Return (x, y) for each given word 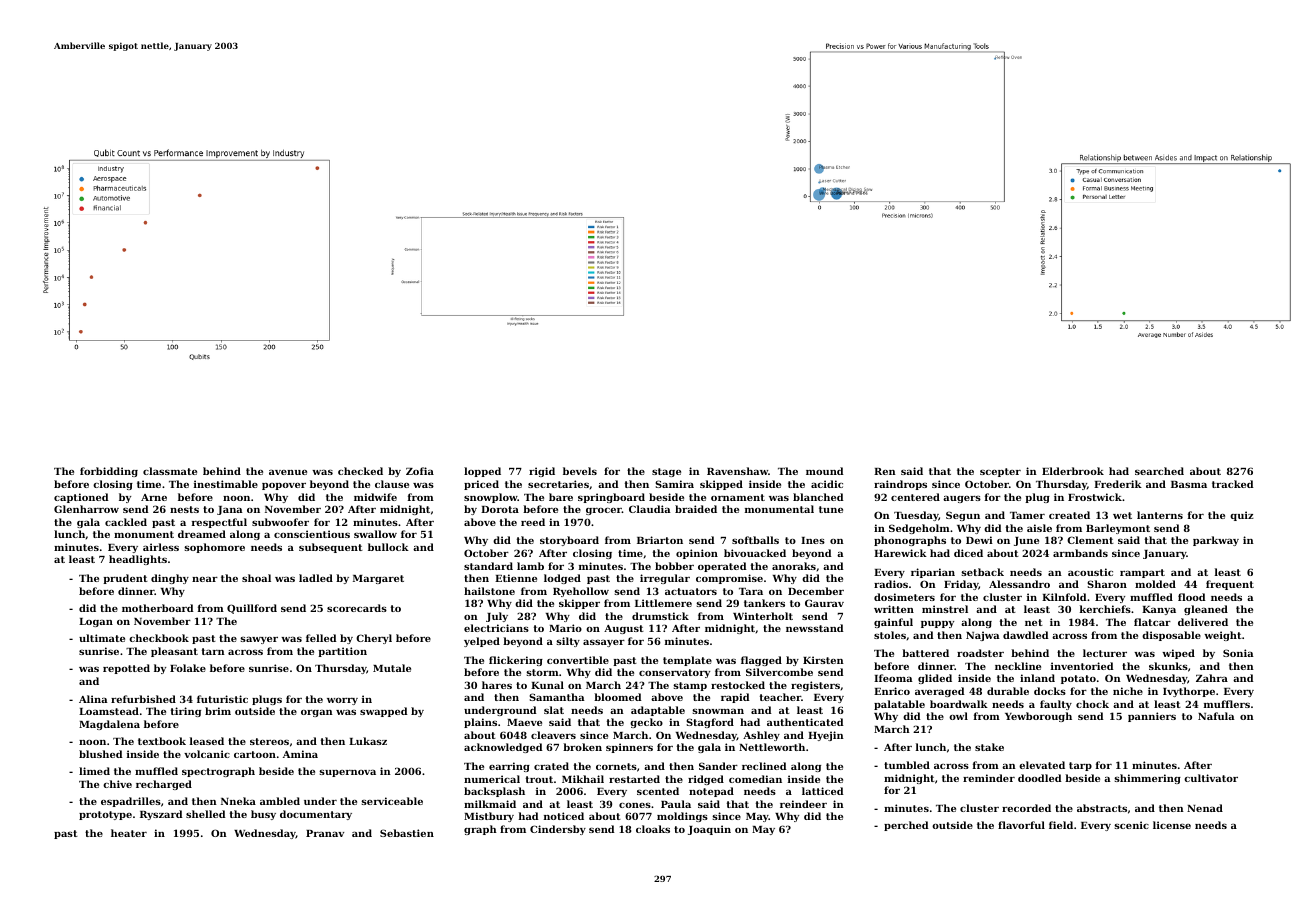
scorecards (357, 608)
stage (666, 472)
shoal (256, 578)
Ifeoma (893, 678)
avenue (288, 472)
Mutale (392, 668)
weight (1223, 636)
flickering (516, 661)
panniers (1152, 717)
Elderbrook (1073, 471)
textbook (162, 741)
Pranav (325, 833)
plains (480, 723)
